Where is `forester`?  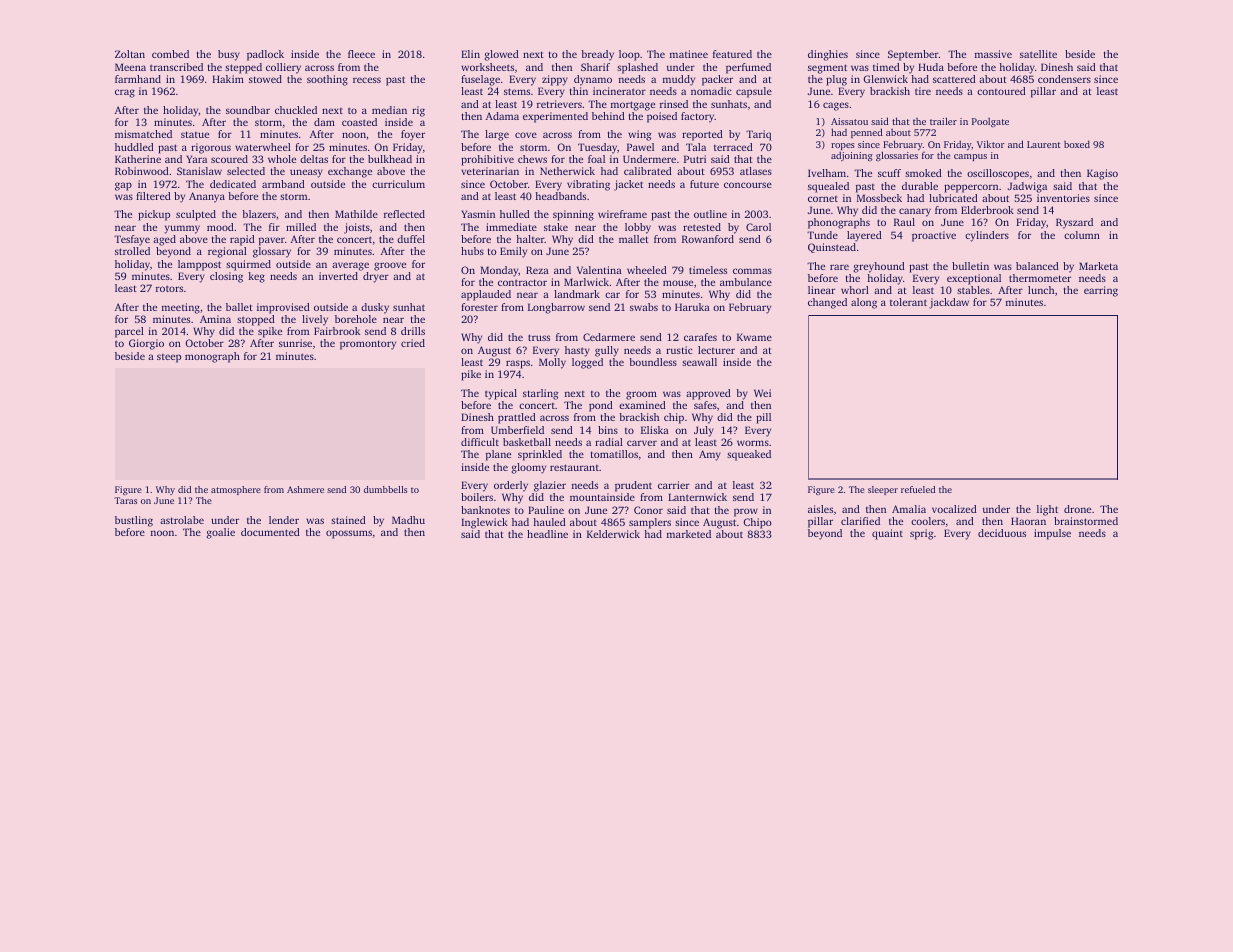
forester is located at coordinates (479, 307).
